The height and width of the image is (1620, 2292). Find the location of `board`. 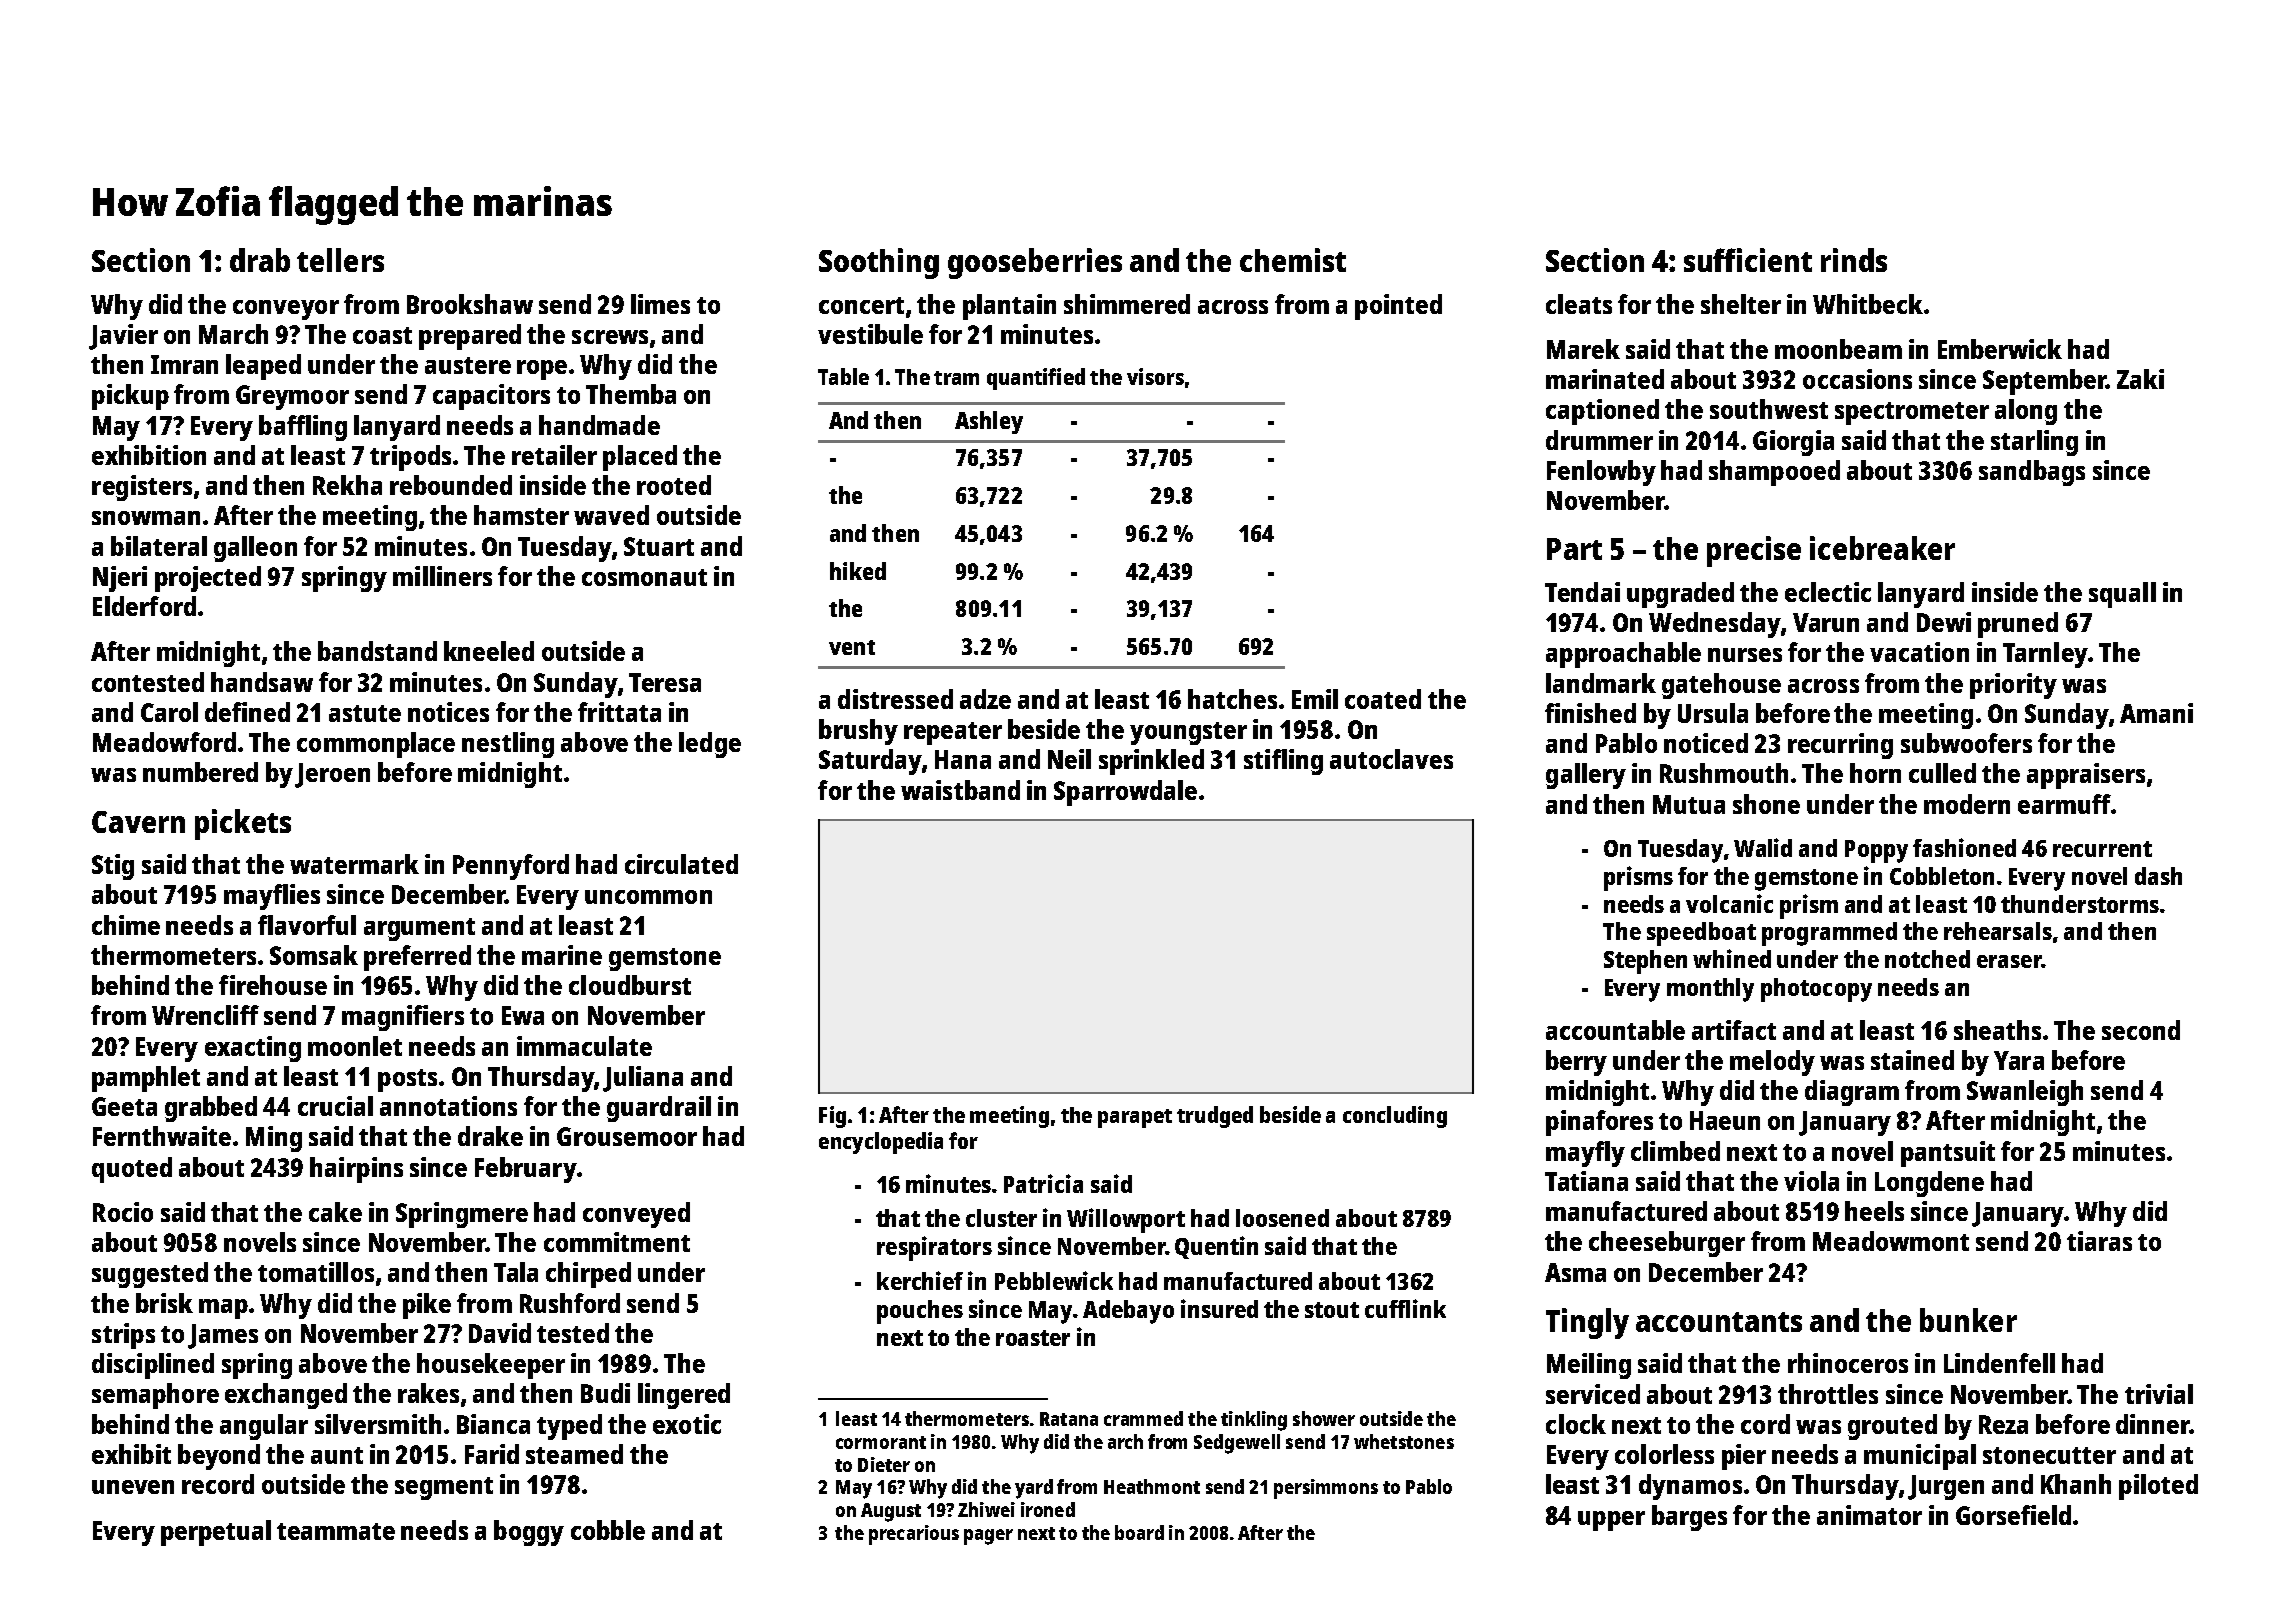

board is located at coordinates (1139, 1532).
